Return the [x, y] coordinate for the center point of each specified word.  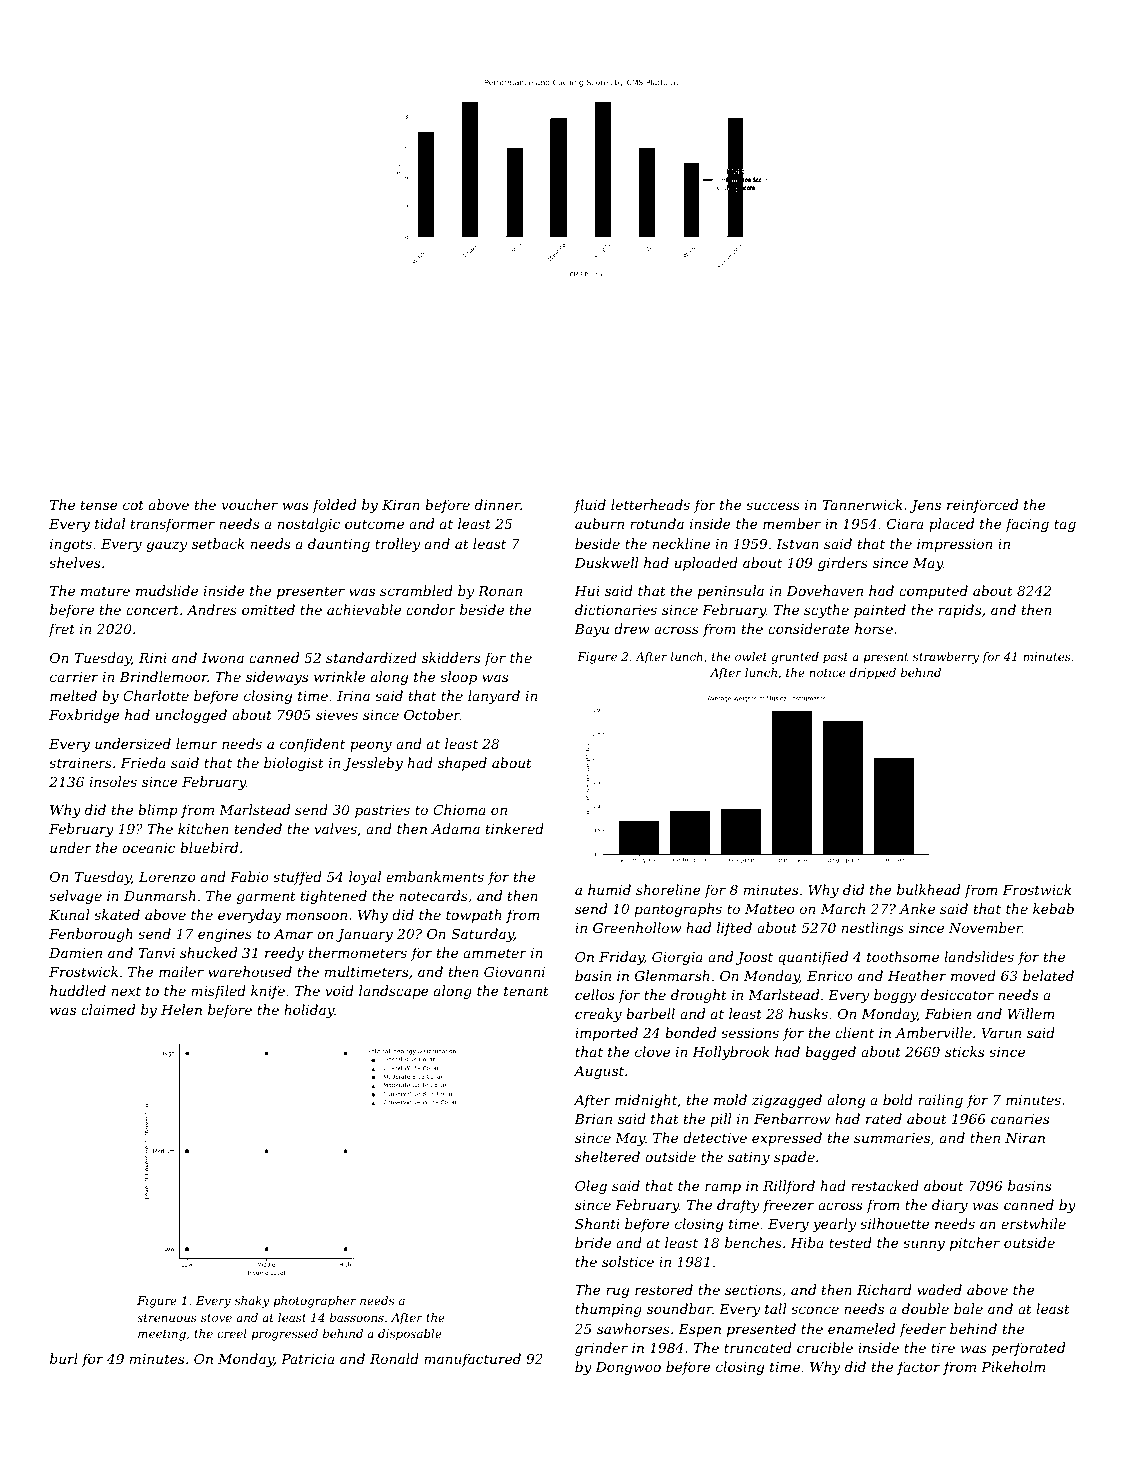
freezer [788, 1206]
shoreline [668, 889]
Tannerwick [863, 504]
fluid [590, 506]
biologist [294, 764]
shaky [252, 1302]
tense [99, 505]
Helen [181, 1009]
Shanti [597, 1223]
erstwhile [1033, 1223]
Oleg [591, 1187]
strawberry [946, 658]
